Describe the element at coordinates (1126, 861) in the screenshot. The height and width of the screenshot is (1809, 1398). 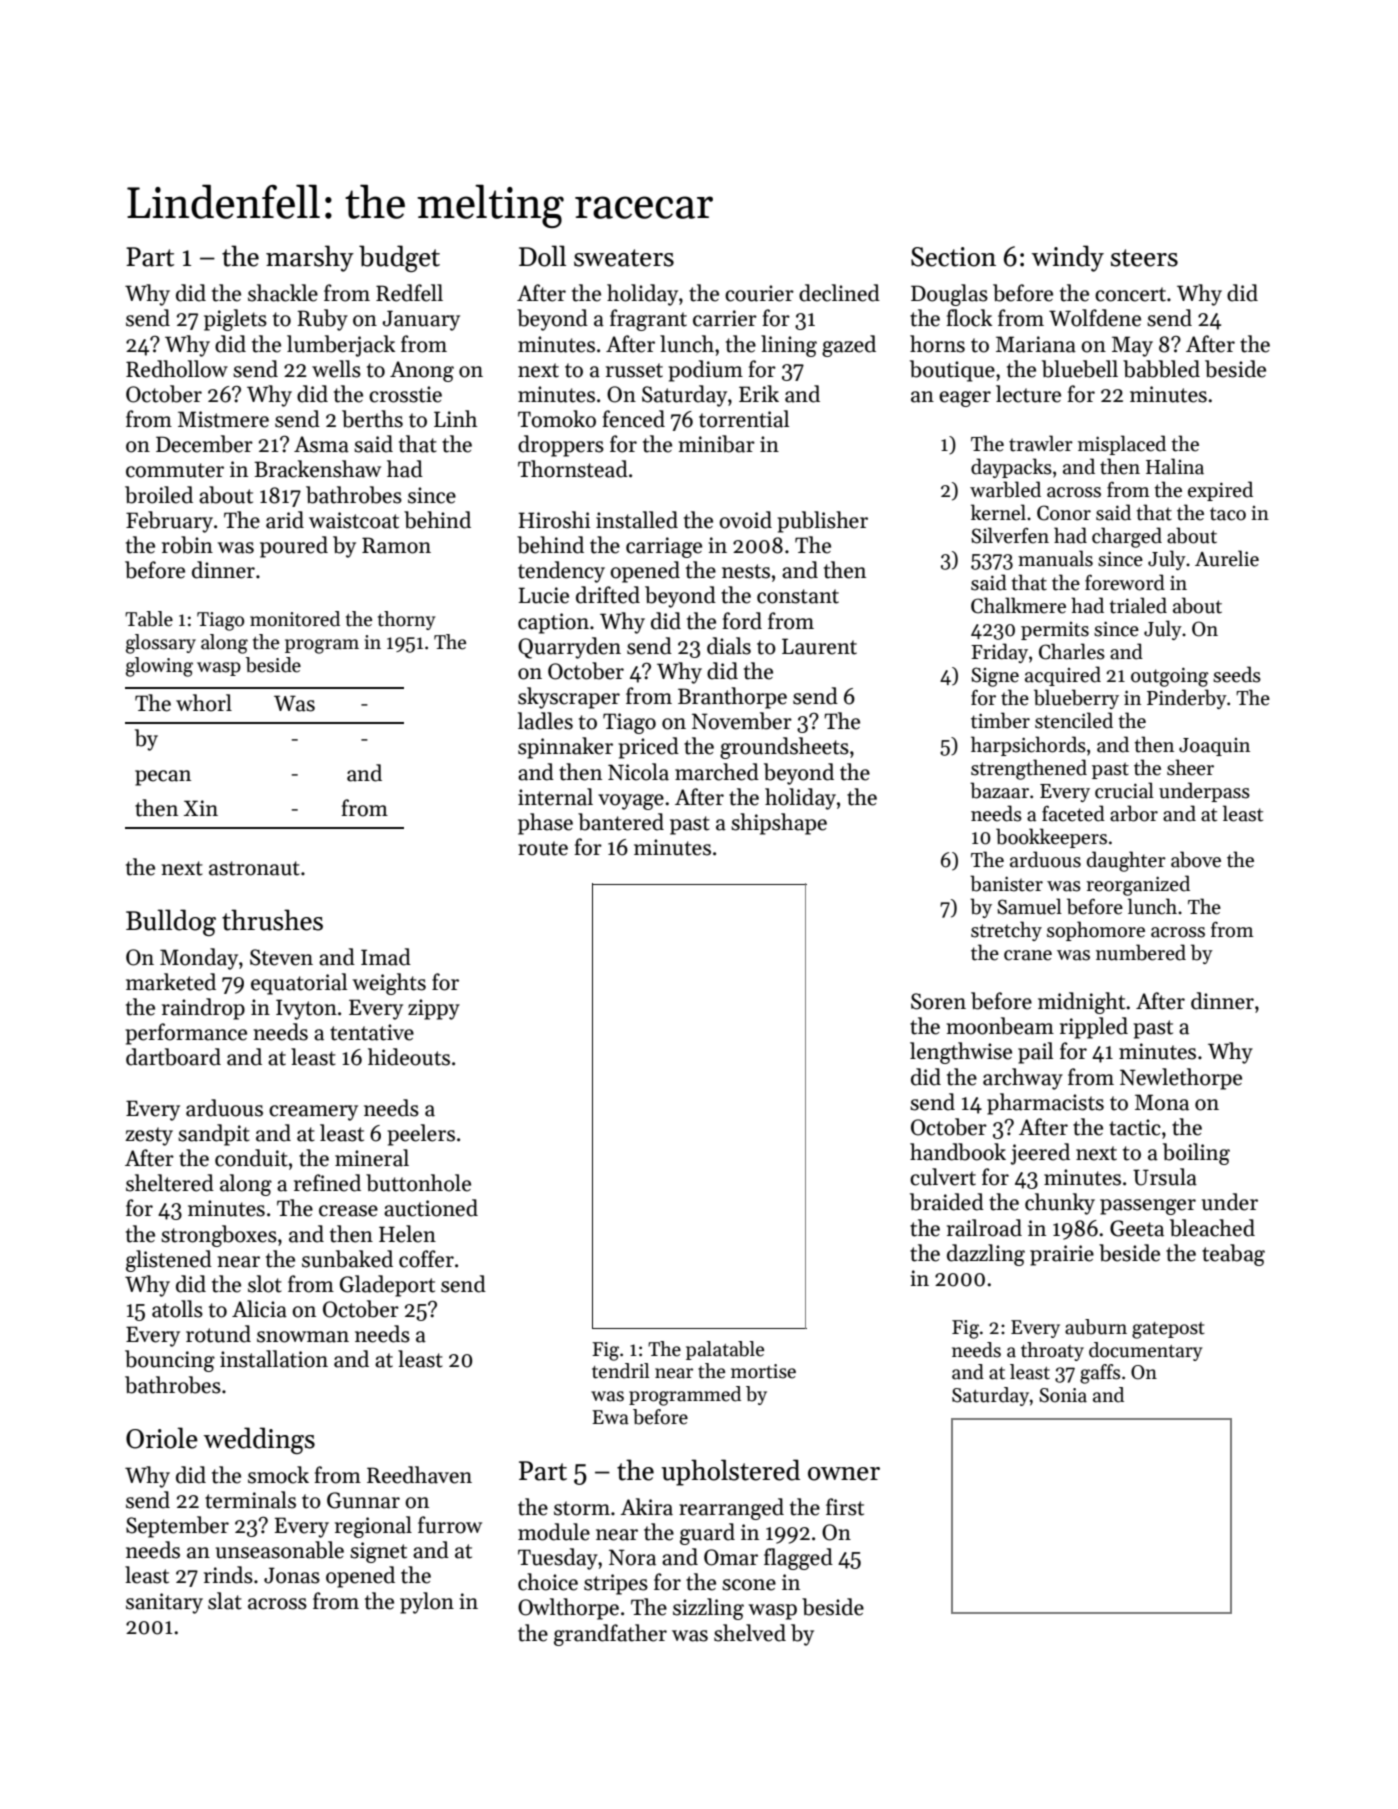
I see `daughter` at that location.
